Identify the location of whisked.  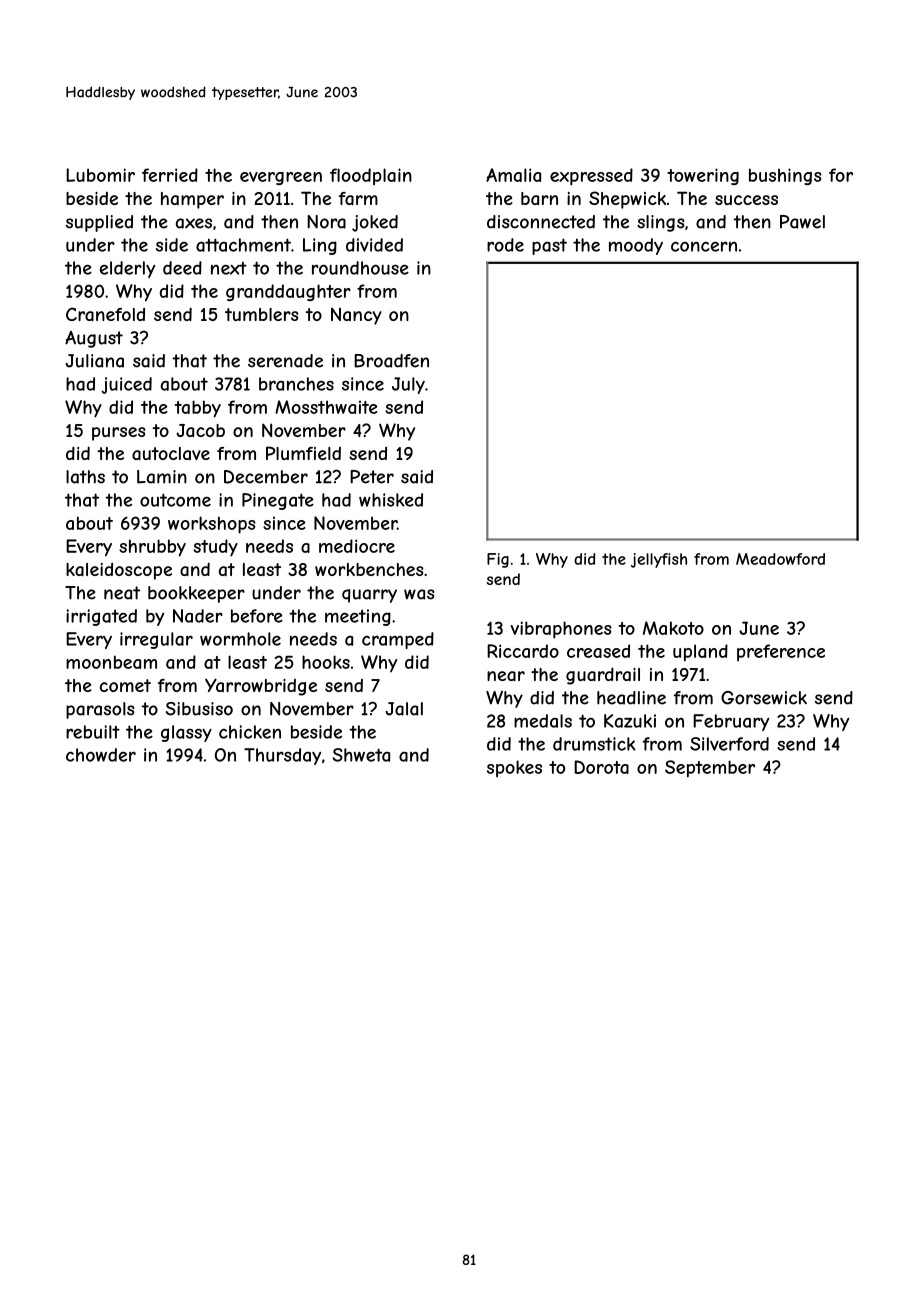
(391, 500).
